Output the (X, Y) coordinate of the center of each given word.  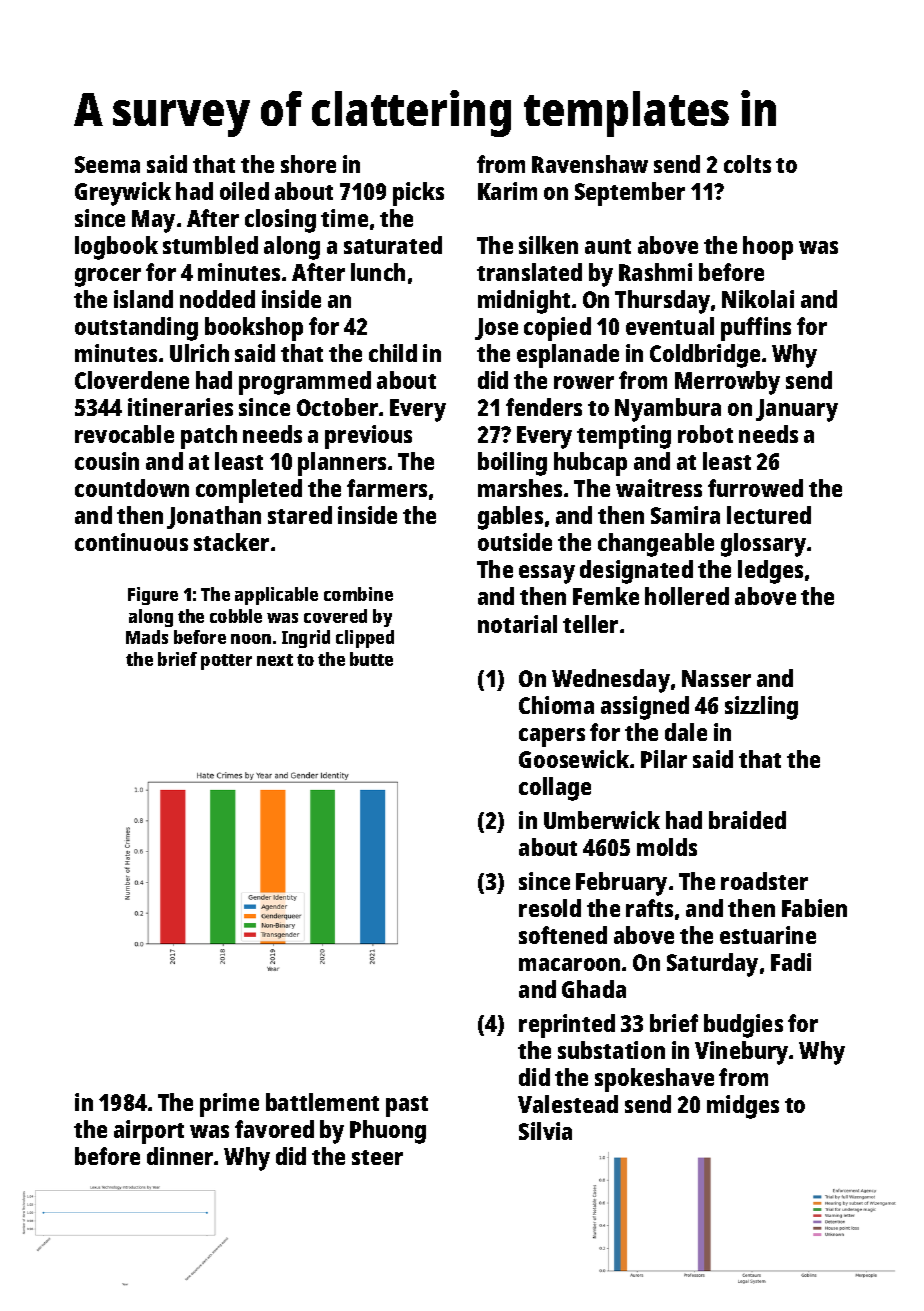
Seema (107, 164)
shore (308, 164)
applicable (276, 596)
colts (747, 164)
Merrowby (727, 383)
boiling (512, 464)
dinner (180, 1156)
